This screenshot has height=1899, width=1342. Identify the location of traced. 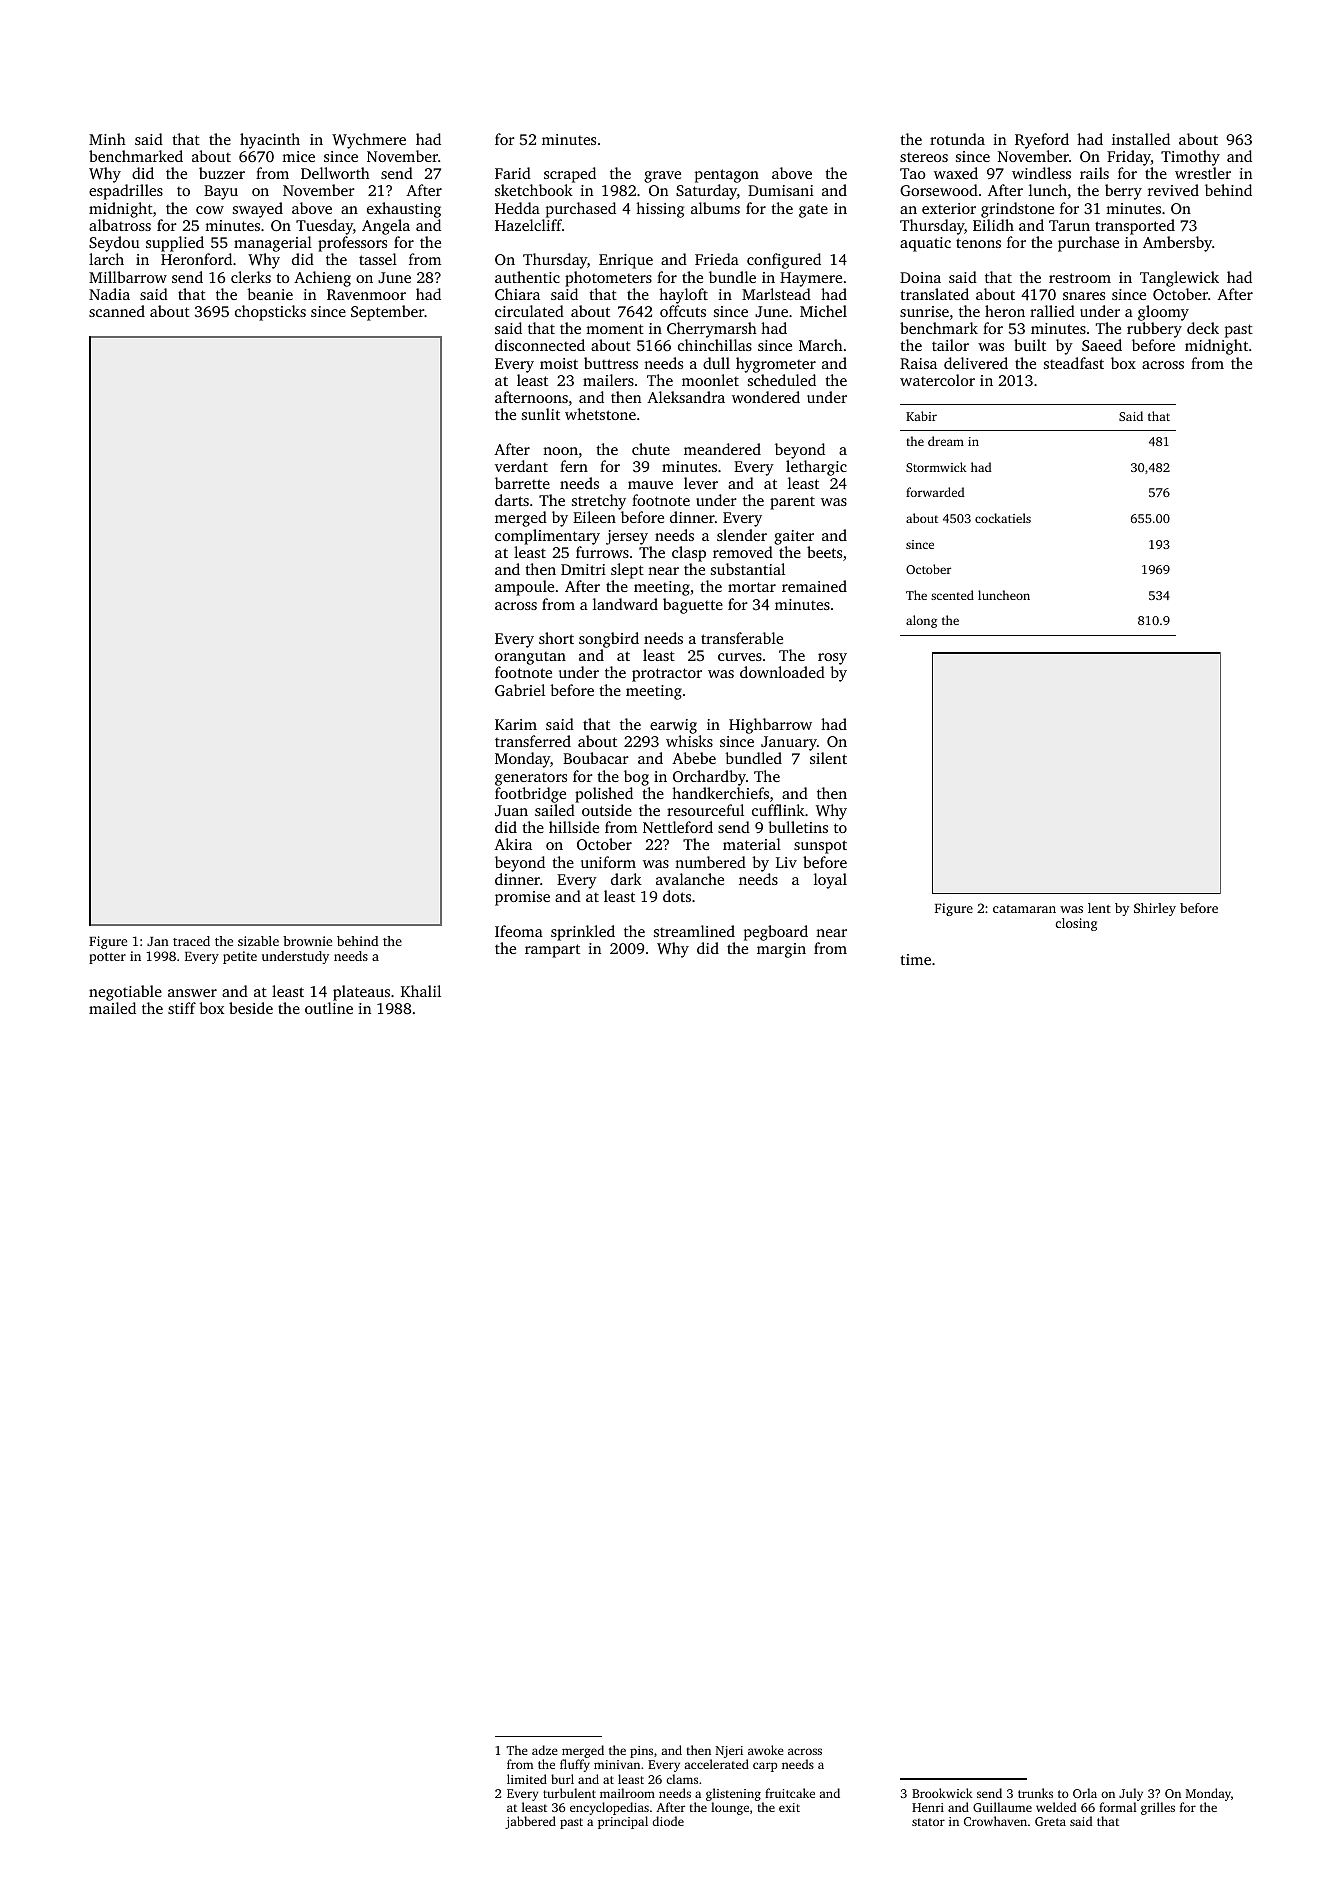
(191, 941).
